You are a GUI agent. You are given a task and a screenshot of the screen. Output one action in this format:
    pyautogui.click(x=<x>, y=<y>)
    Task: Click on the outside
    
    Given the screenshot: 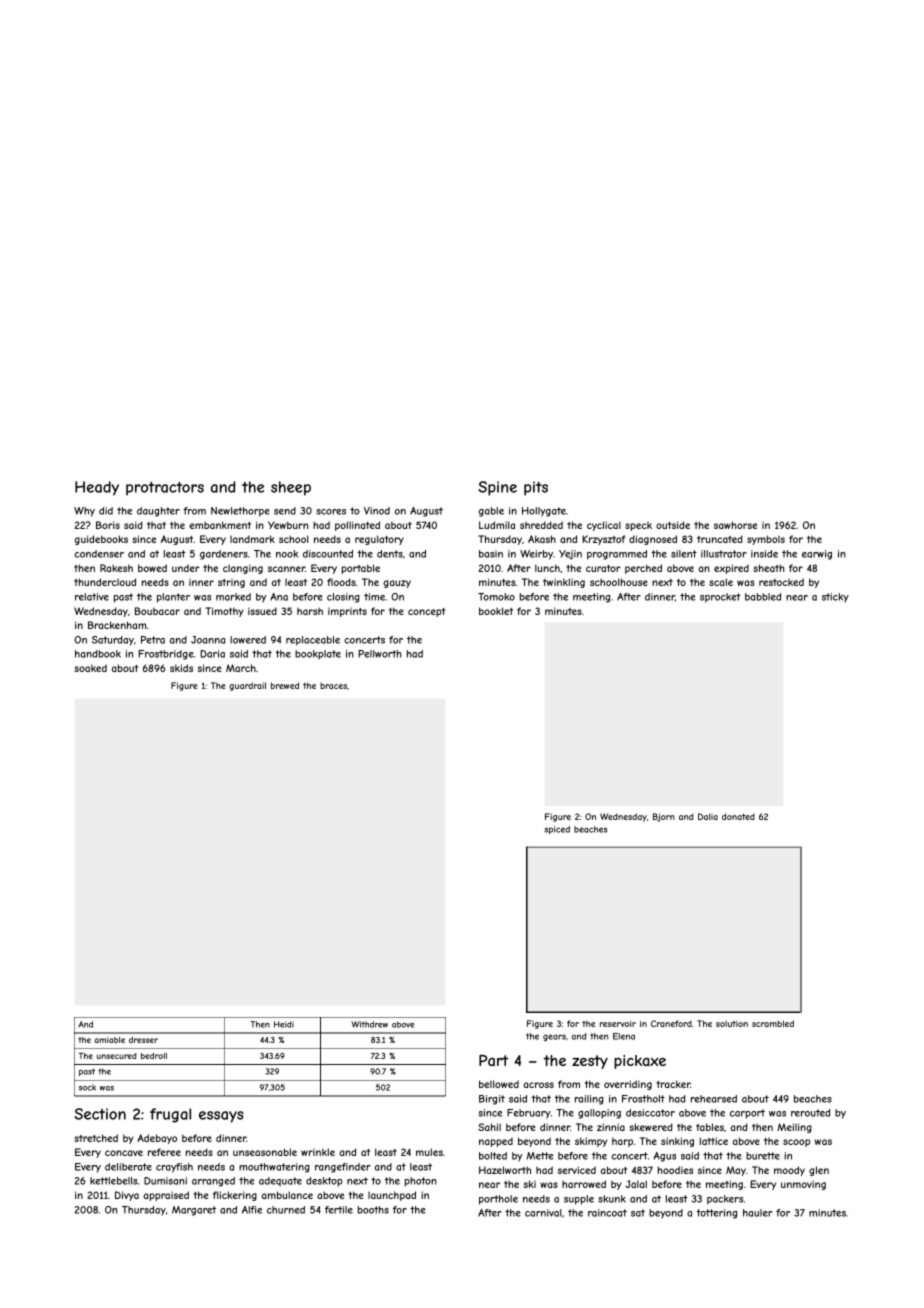 What is the action you would take?
    pyautogui.click(x=673, y=525)
